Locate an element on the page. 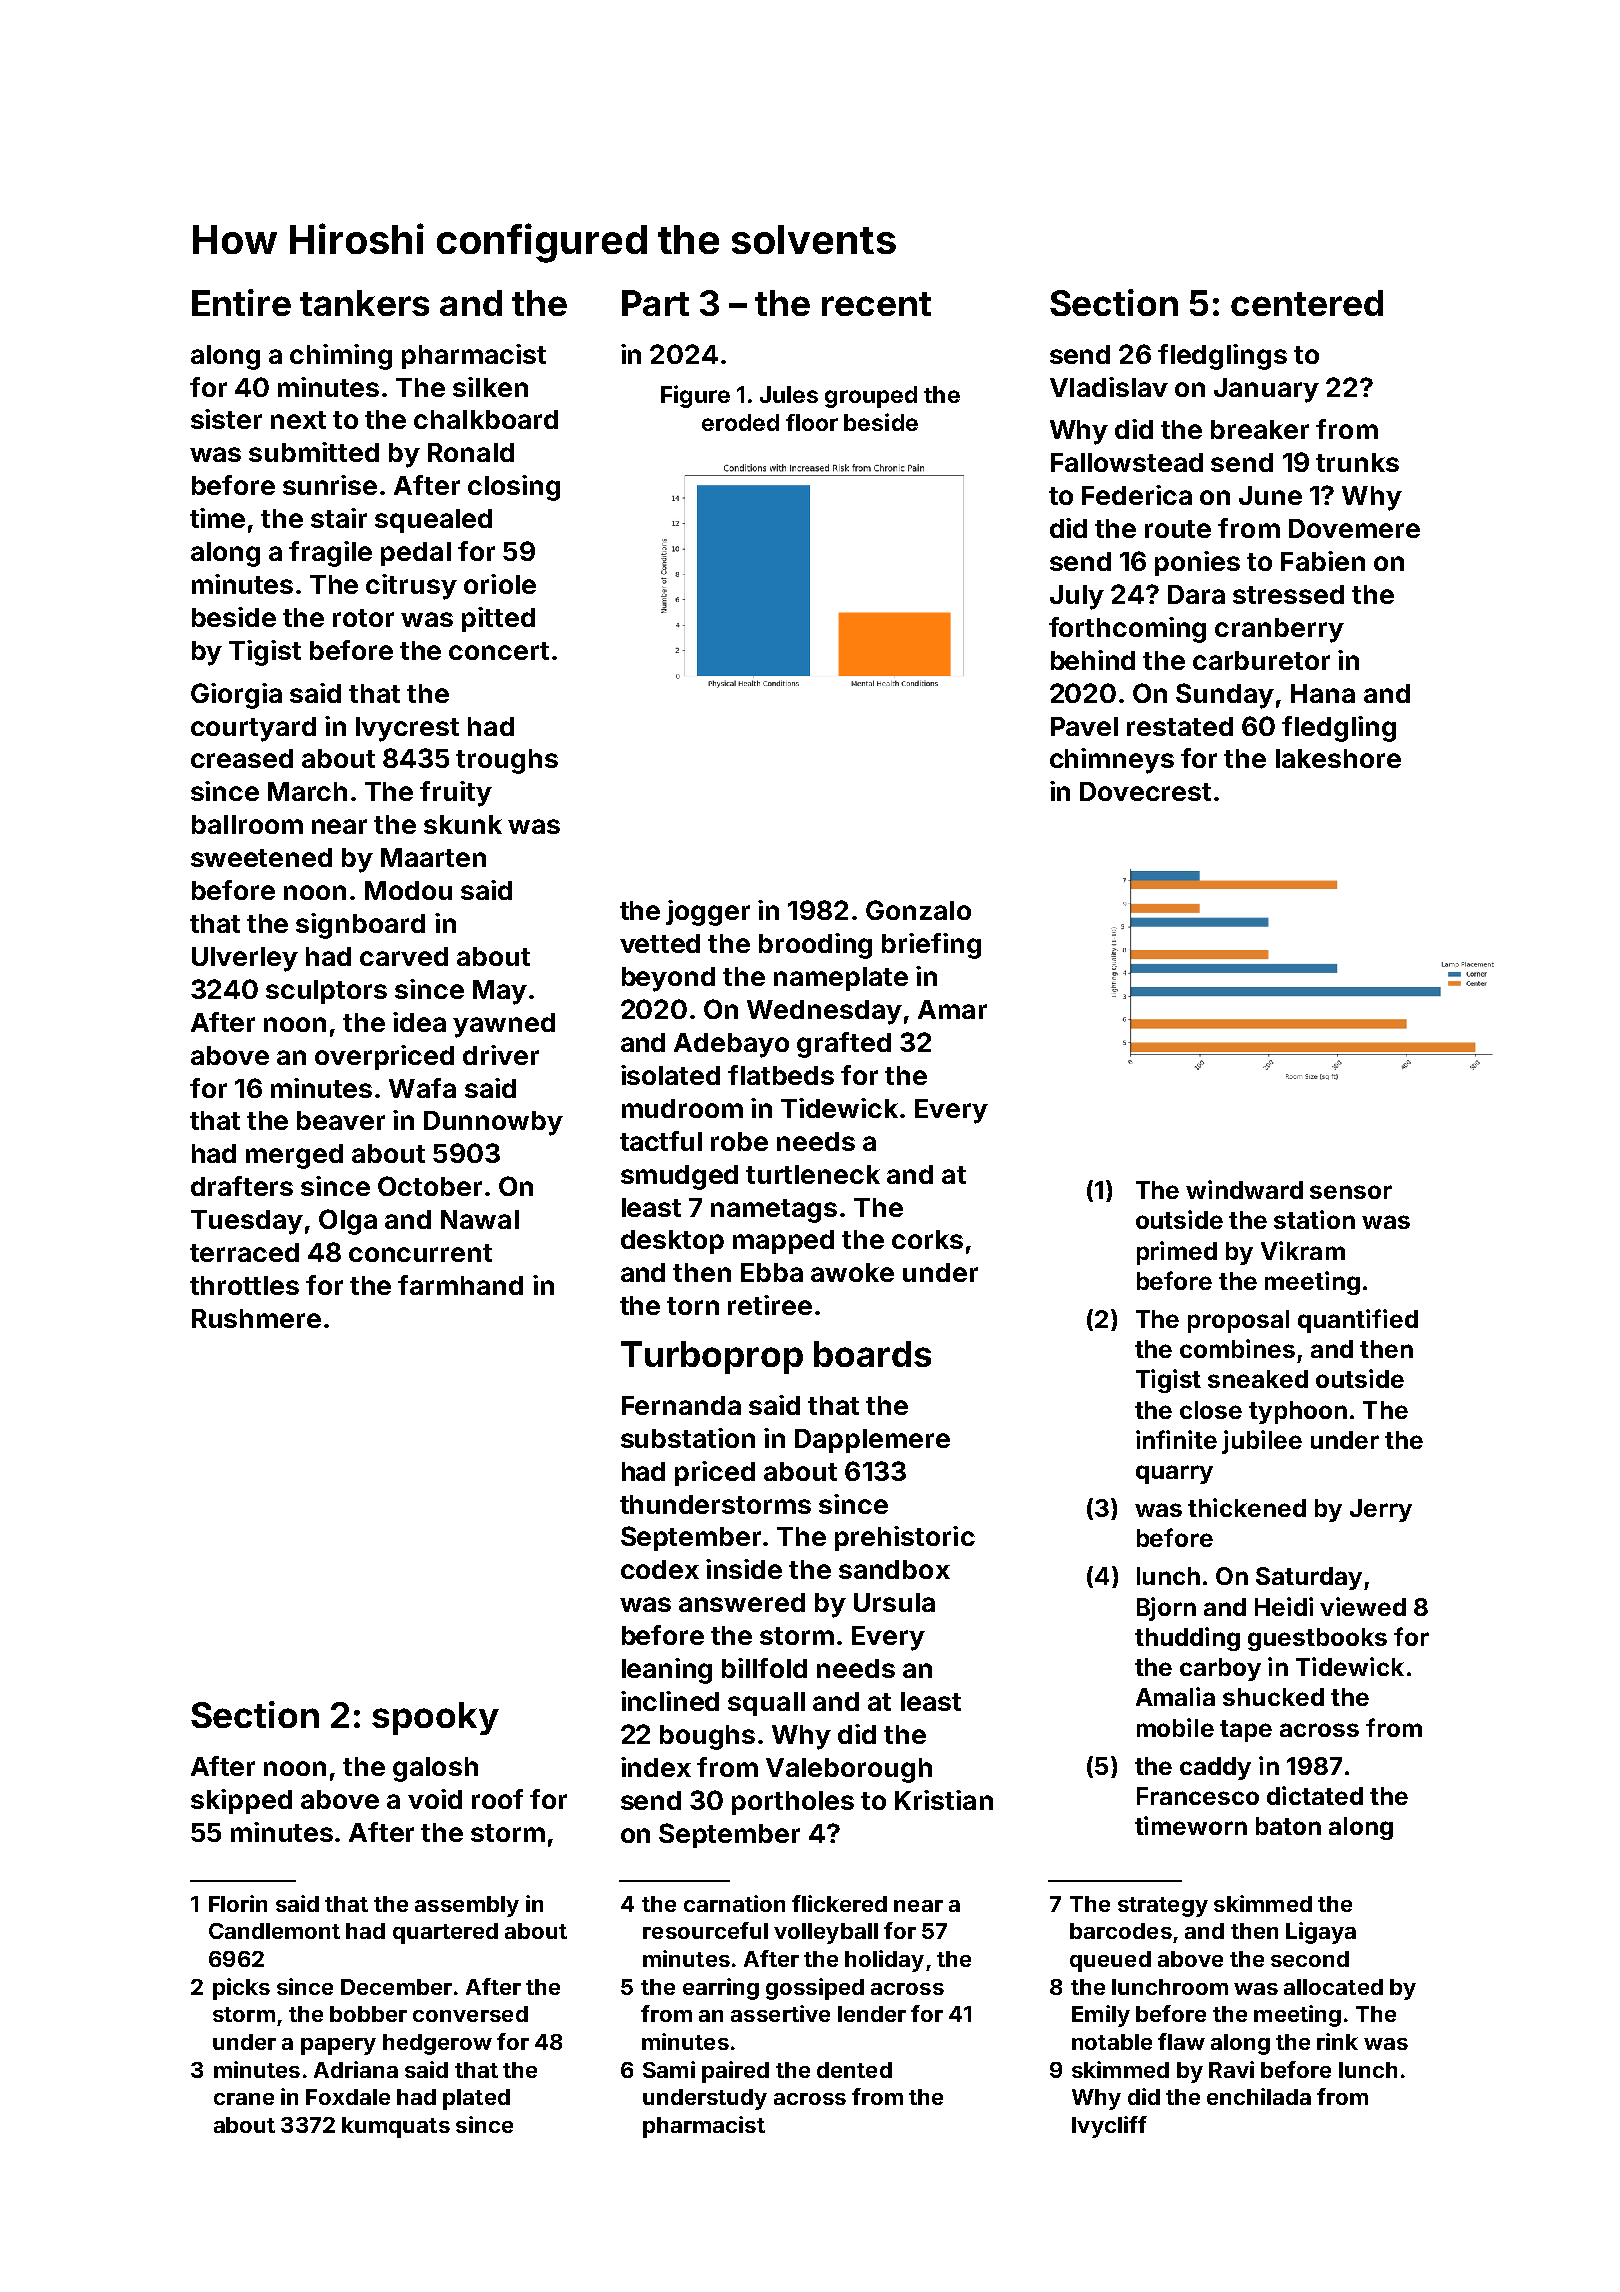 Image resolution: width=1620 pixels, height=2292 pixels. behind is located at coordinates (1093, 660).
